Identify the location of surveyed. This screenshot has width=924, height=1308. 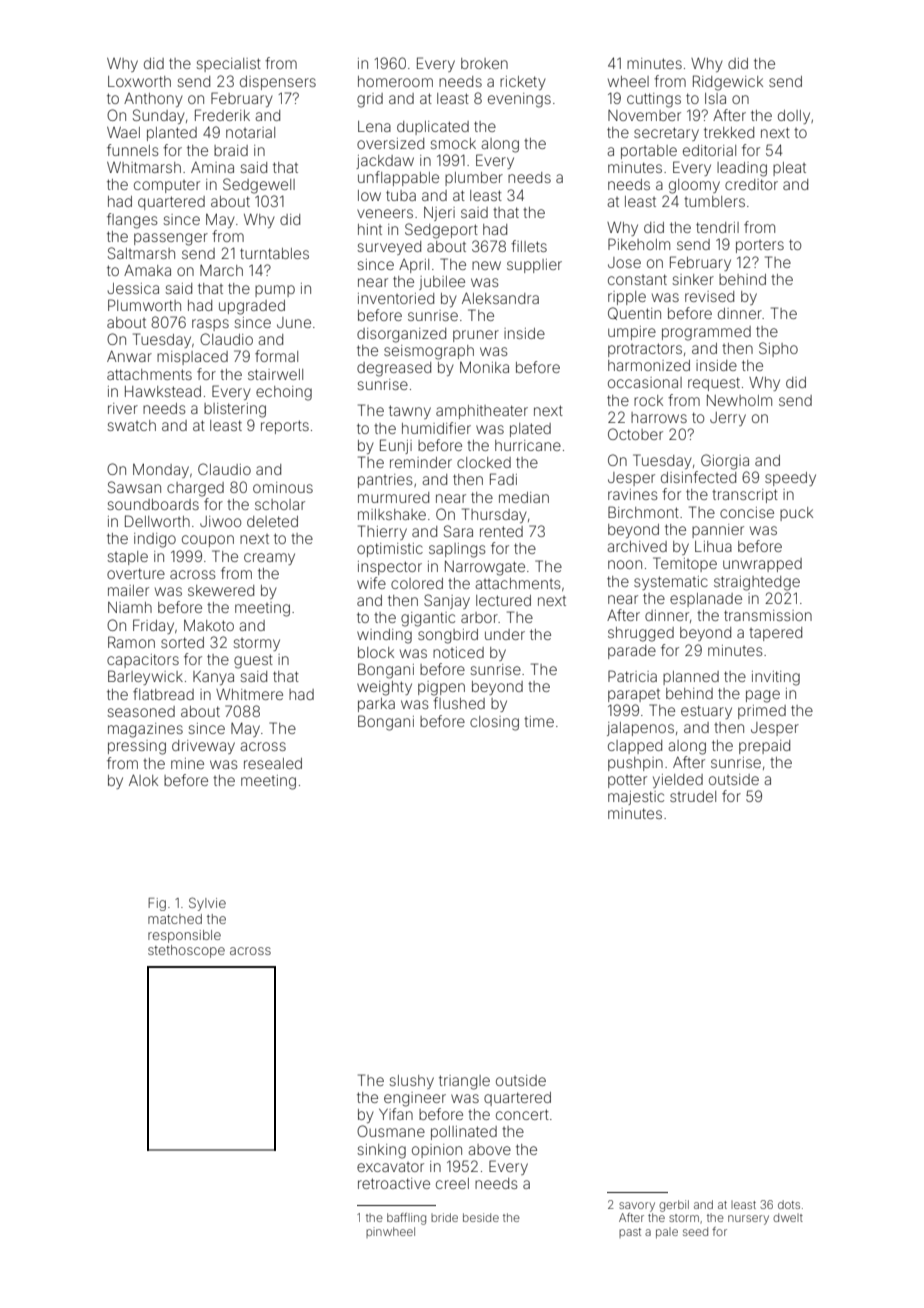
(389, 248).
